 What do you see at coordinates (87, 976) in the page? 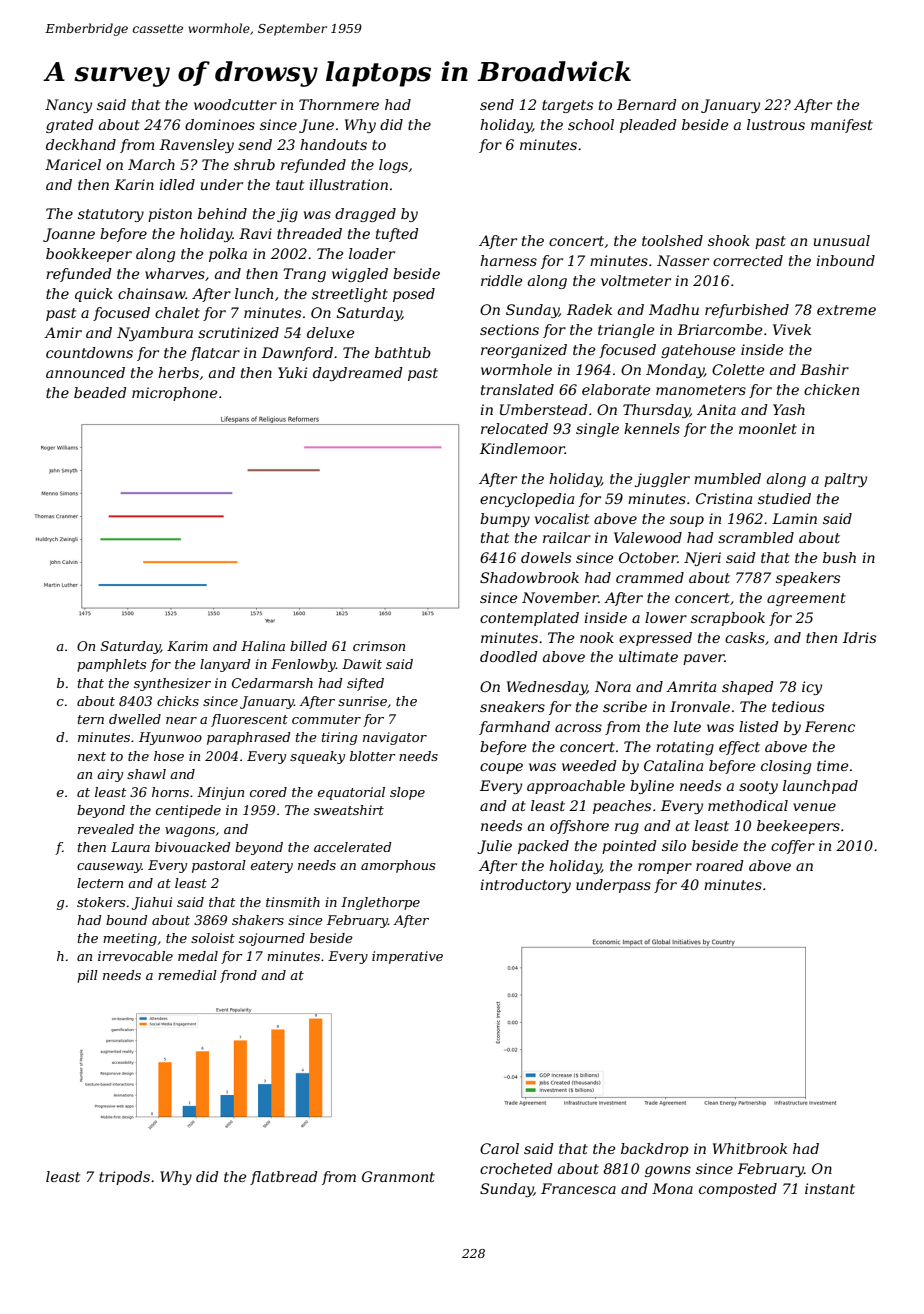
I see `pill` at bounding box center [87, 976].
